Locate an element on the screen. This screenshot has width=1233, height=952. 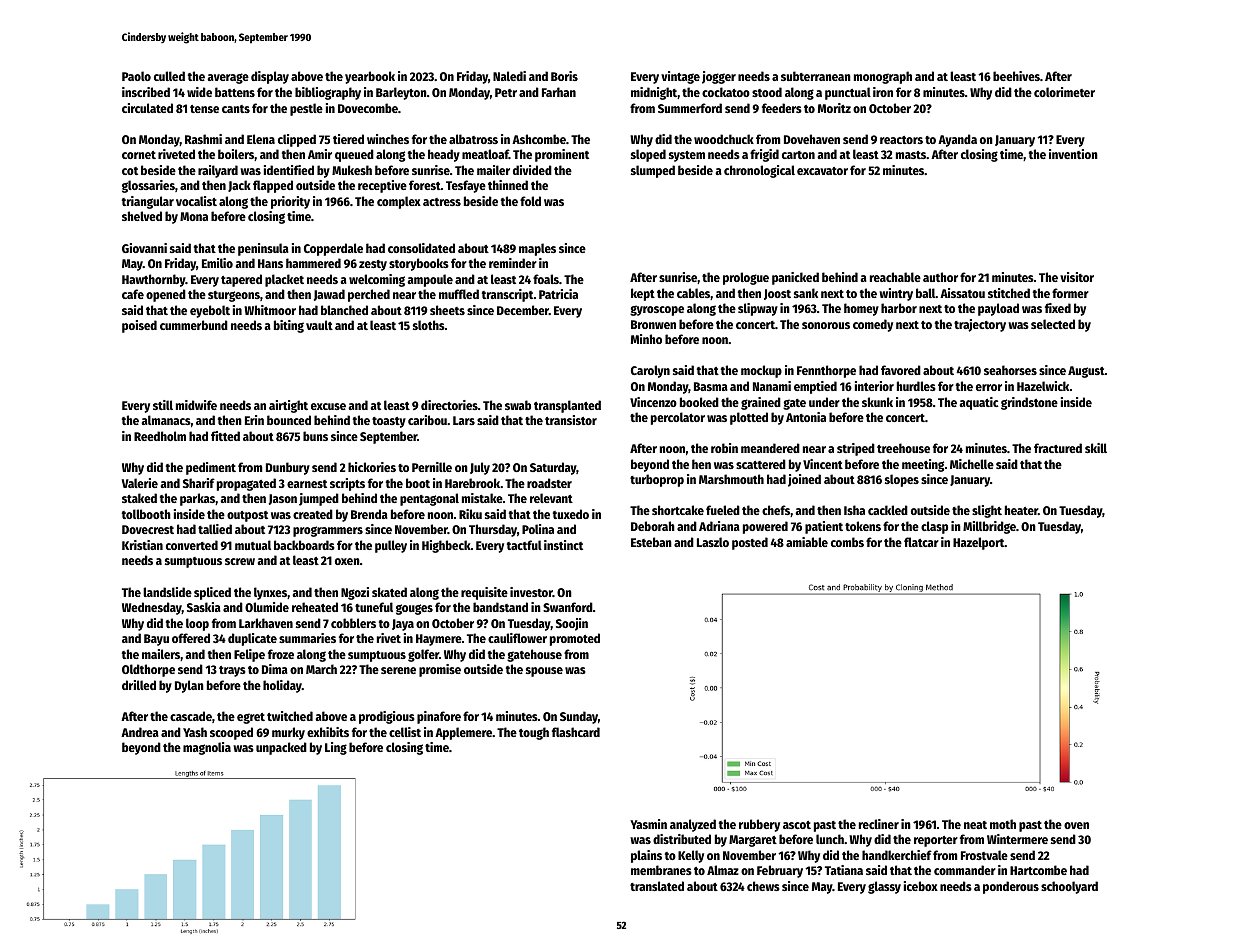
serene is located at coordinates (398, 670).
